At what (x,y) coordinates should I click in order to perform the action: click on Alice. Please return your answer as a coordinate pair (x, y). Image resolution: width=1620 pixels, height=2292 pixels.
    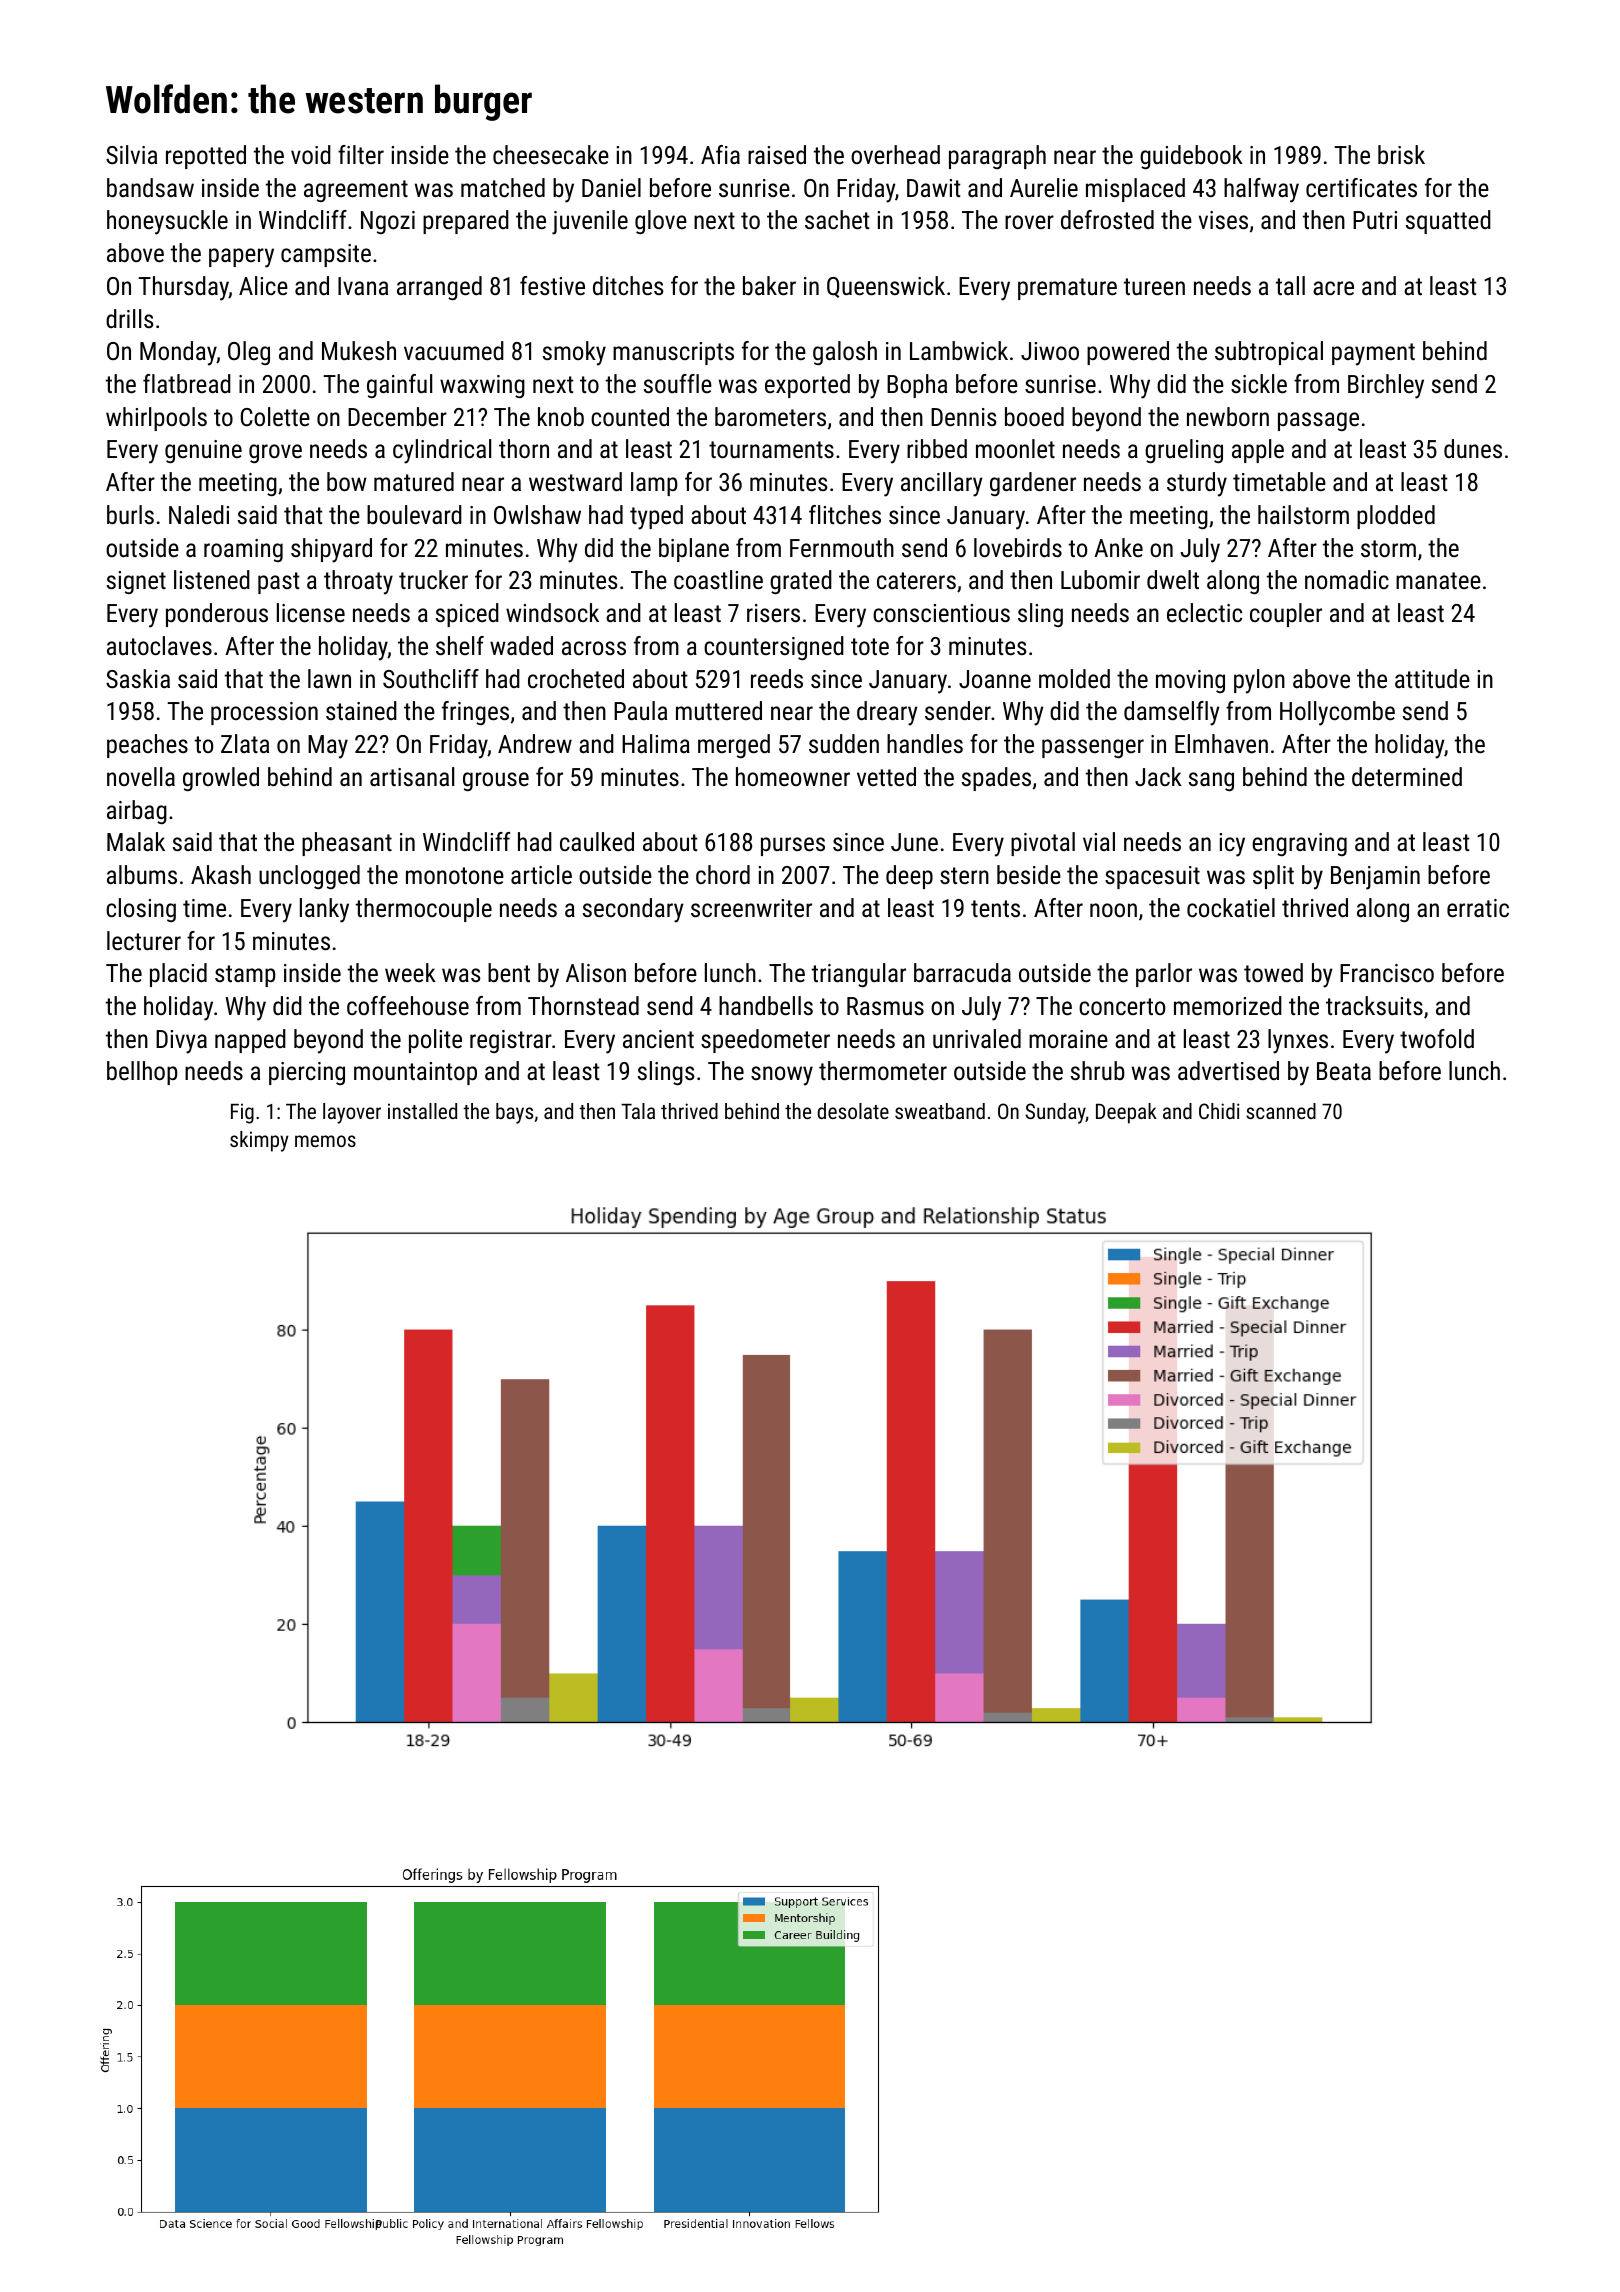
    Looking at the image, I should click on (263, 285).
